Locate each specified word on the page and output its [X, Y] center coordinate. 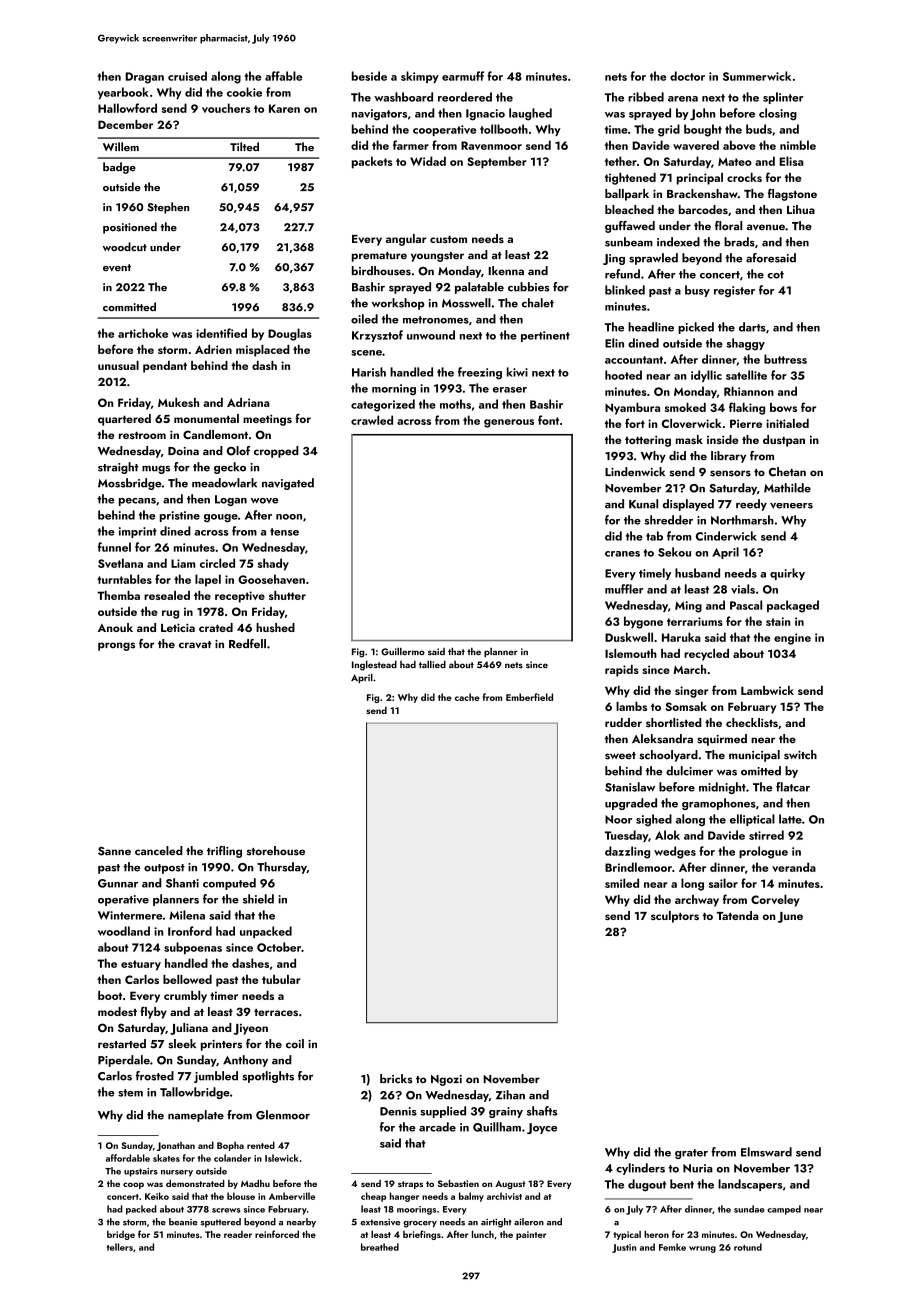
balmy [471, 1197]
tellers [120, 1247]
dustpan [784, 441]
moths [455, 404]
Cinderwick [726, 536]
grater [691, 1154]
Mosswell [466, 303]
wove [265, 501]
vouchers [226, 108]
